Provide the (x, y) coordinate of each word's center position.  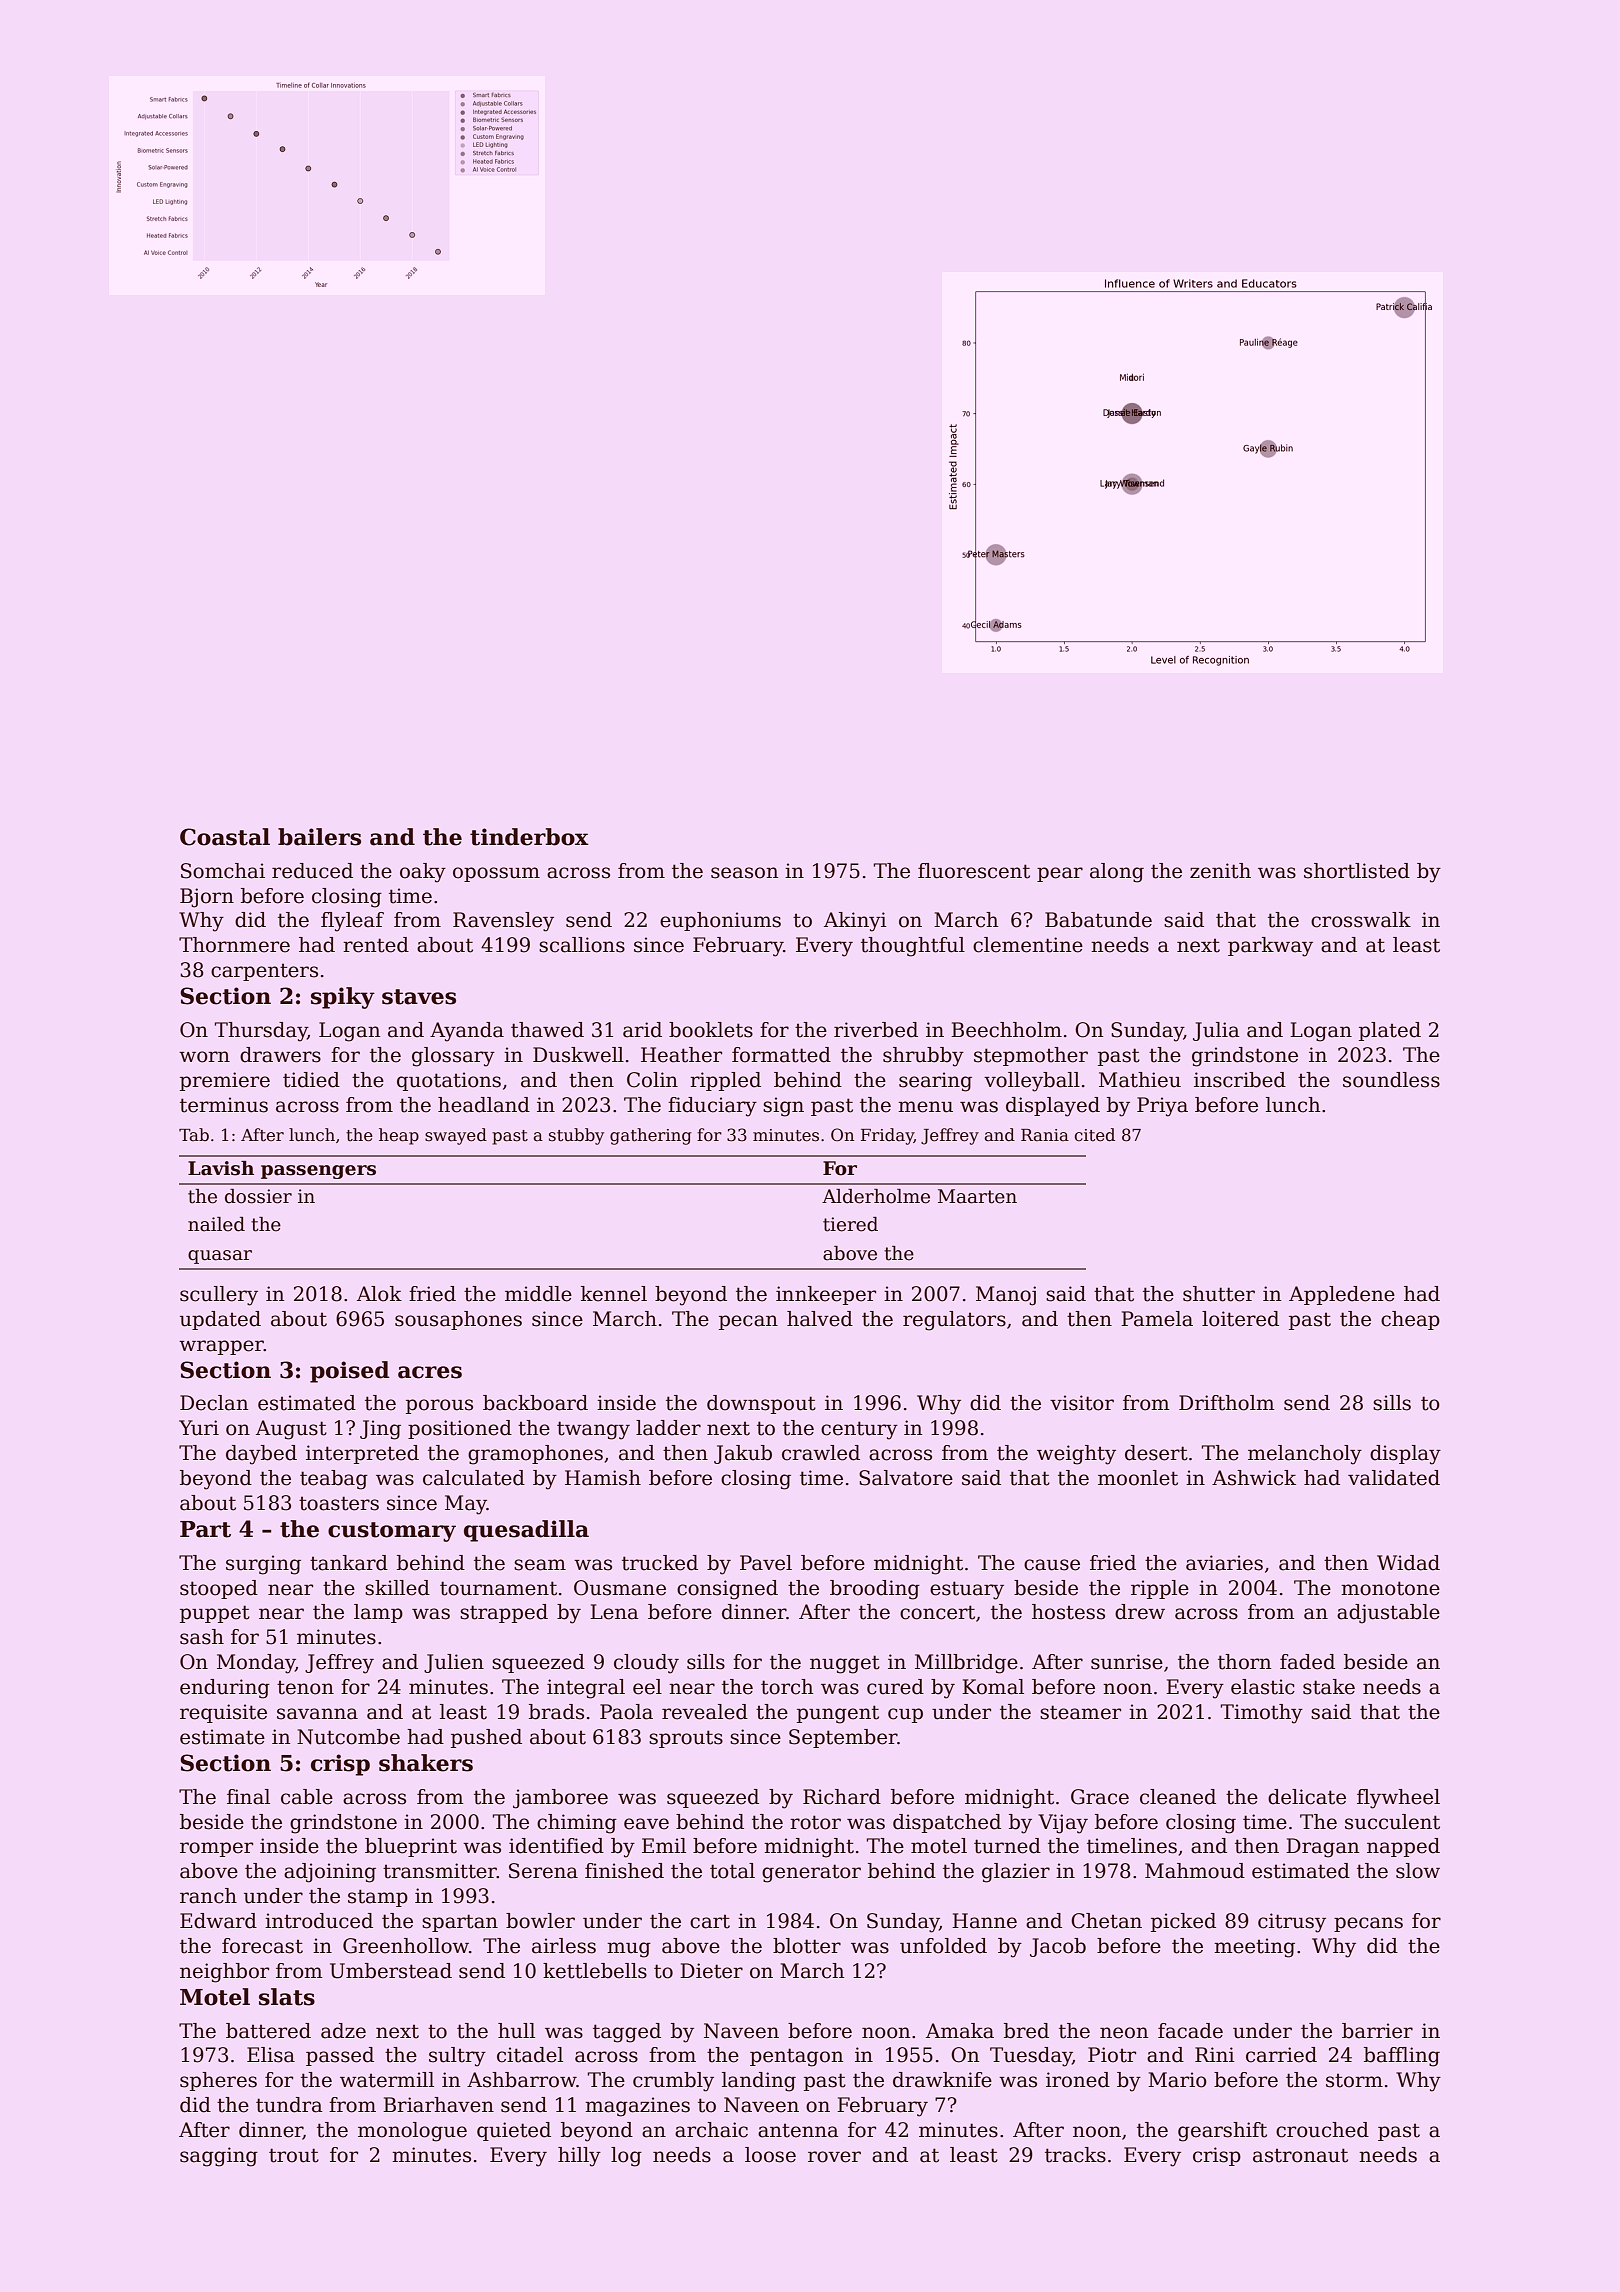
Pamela (1157, 1319)
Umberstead (391, 1971)
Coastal (225, 837)
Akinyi (855, 922)
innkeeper (826, 1295)
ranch (208, 1896)
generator (811, 1873)
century (859, 1430)
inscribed (1240, 1080)
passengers (318, 1172)
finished (624, 1871)
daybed (261, 1455)
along (1117, 873)
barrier (1377, 2031)
